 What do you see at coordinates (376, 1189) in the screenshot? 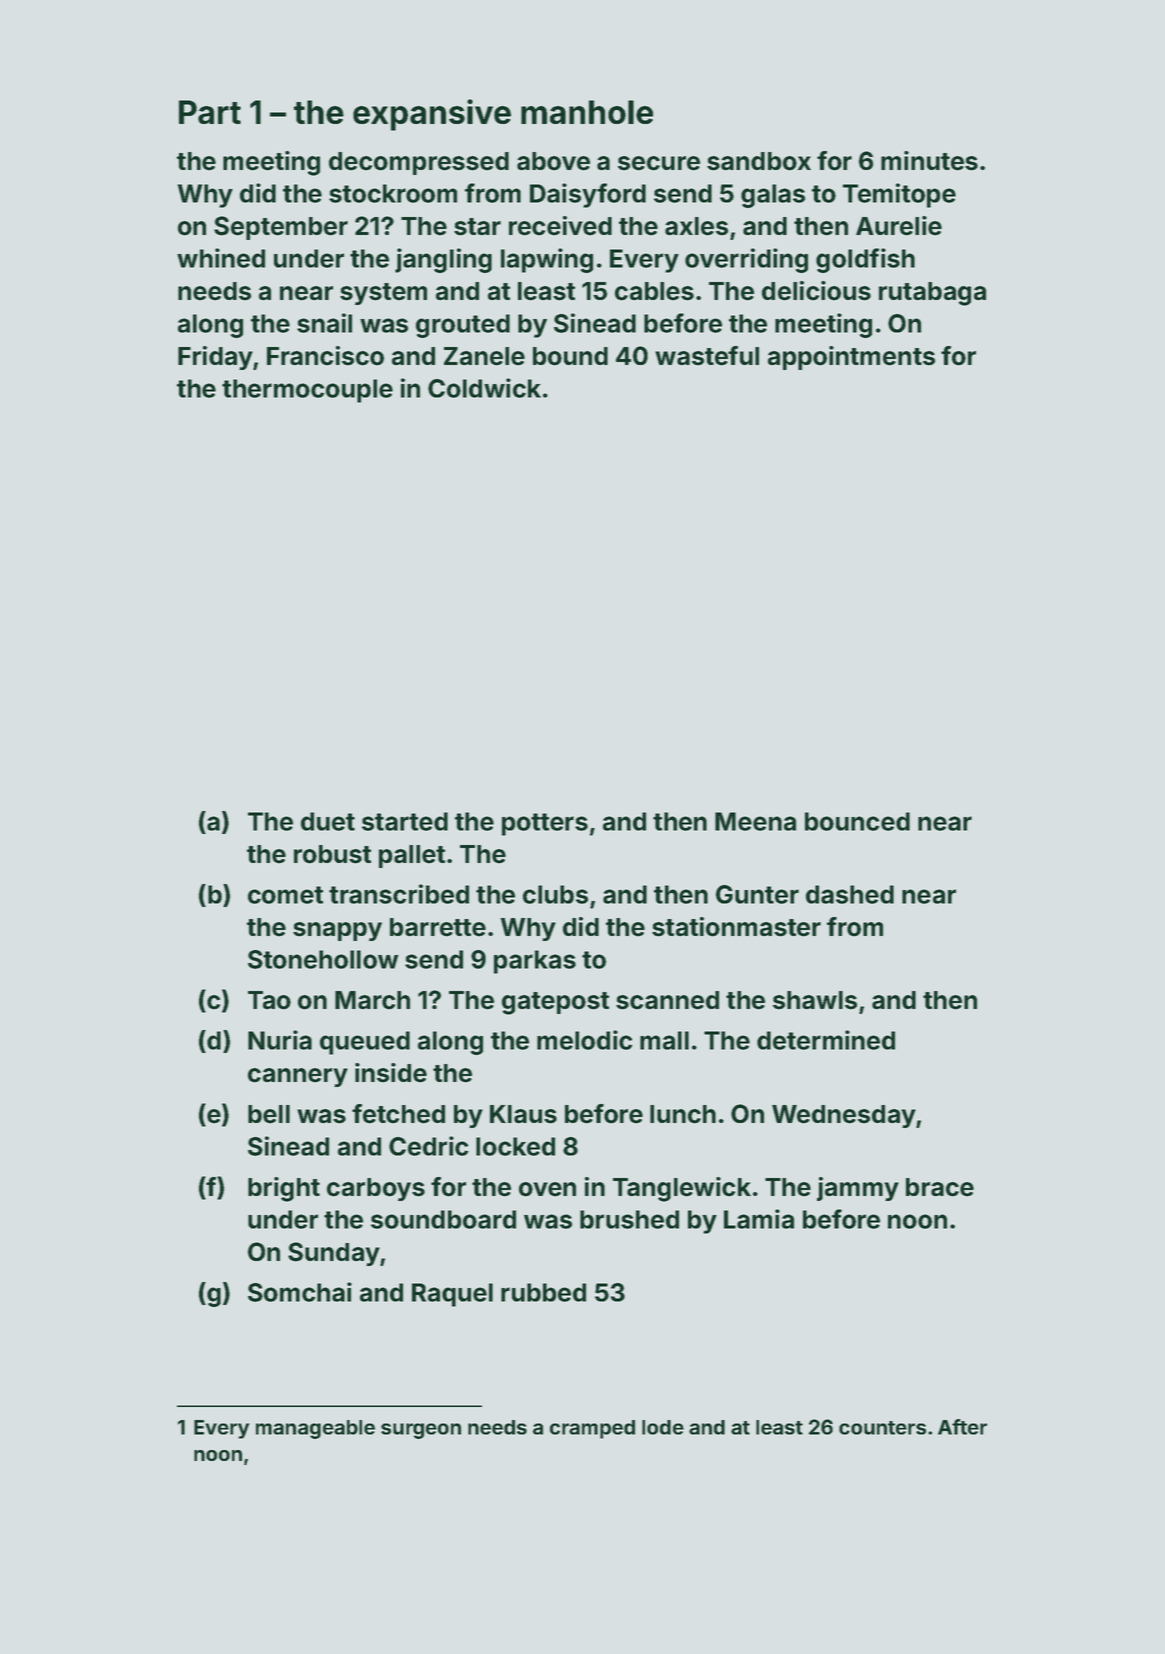
I see `carboys` at bounding box center [376, 1189].
